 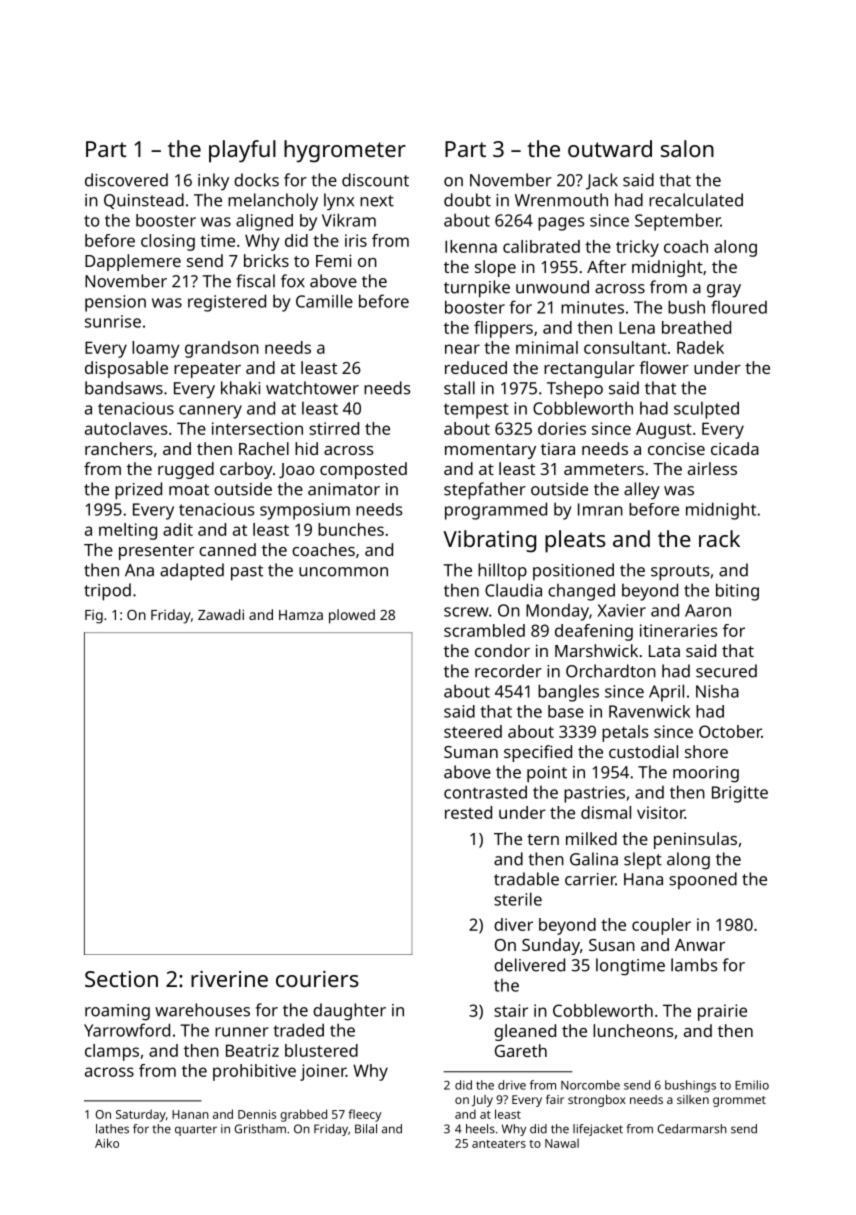 I want to click on recorder, so click(x=508, y=671).
